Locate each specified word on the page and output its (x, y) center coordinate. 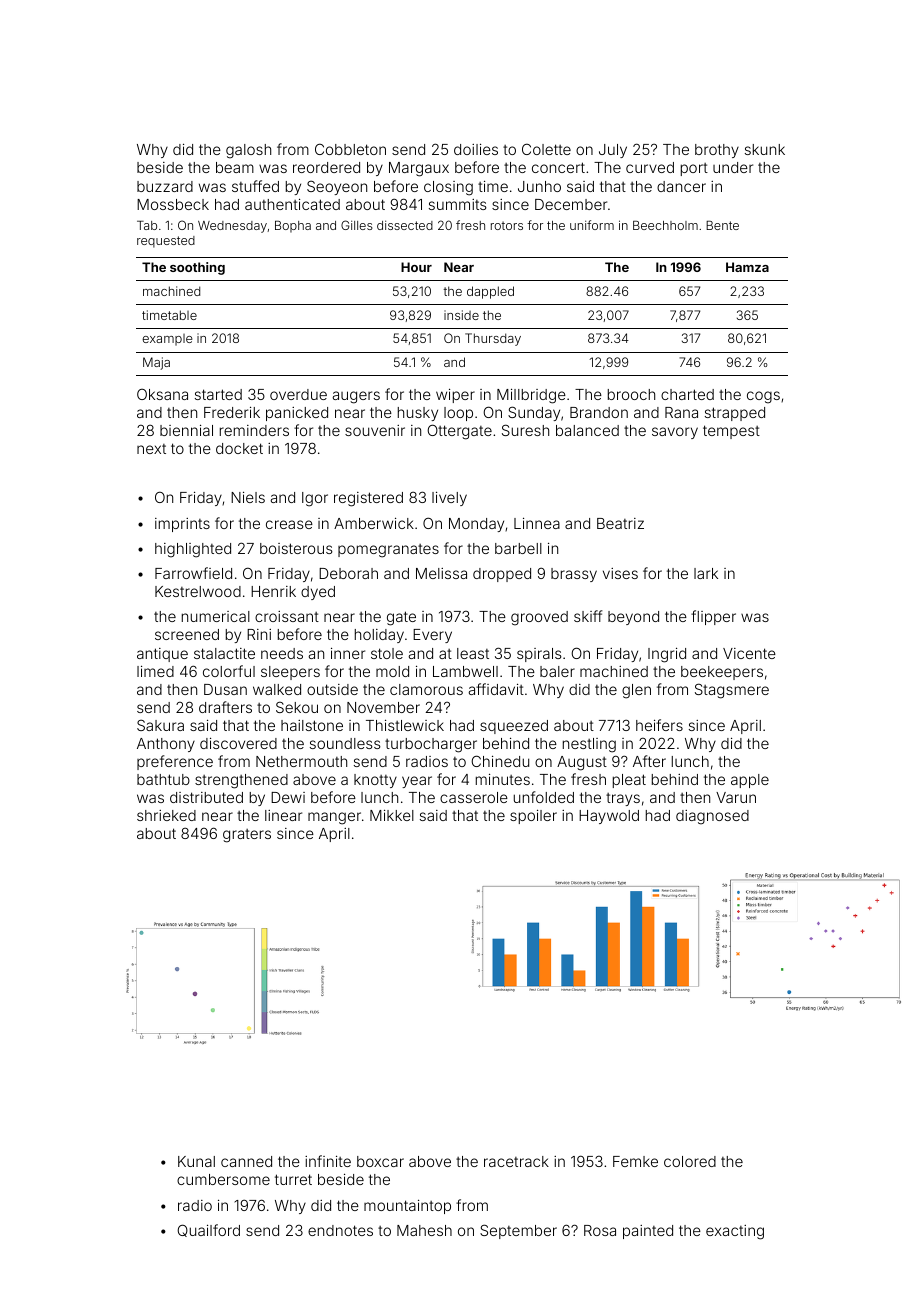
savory (675, 433)
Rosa (600, 1230)
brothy (717, 151)
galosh (248, 151)
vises (620, 573)
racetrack (516, 1161)
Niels (248, 497)
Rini (259, 634)
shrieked (166, 815)
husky (418, 414)
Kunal (196, 1161)
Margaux (419, 169)
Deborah (348, 573)
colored (690, 1161)
